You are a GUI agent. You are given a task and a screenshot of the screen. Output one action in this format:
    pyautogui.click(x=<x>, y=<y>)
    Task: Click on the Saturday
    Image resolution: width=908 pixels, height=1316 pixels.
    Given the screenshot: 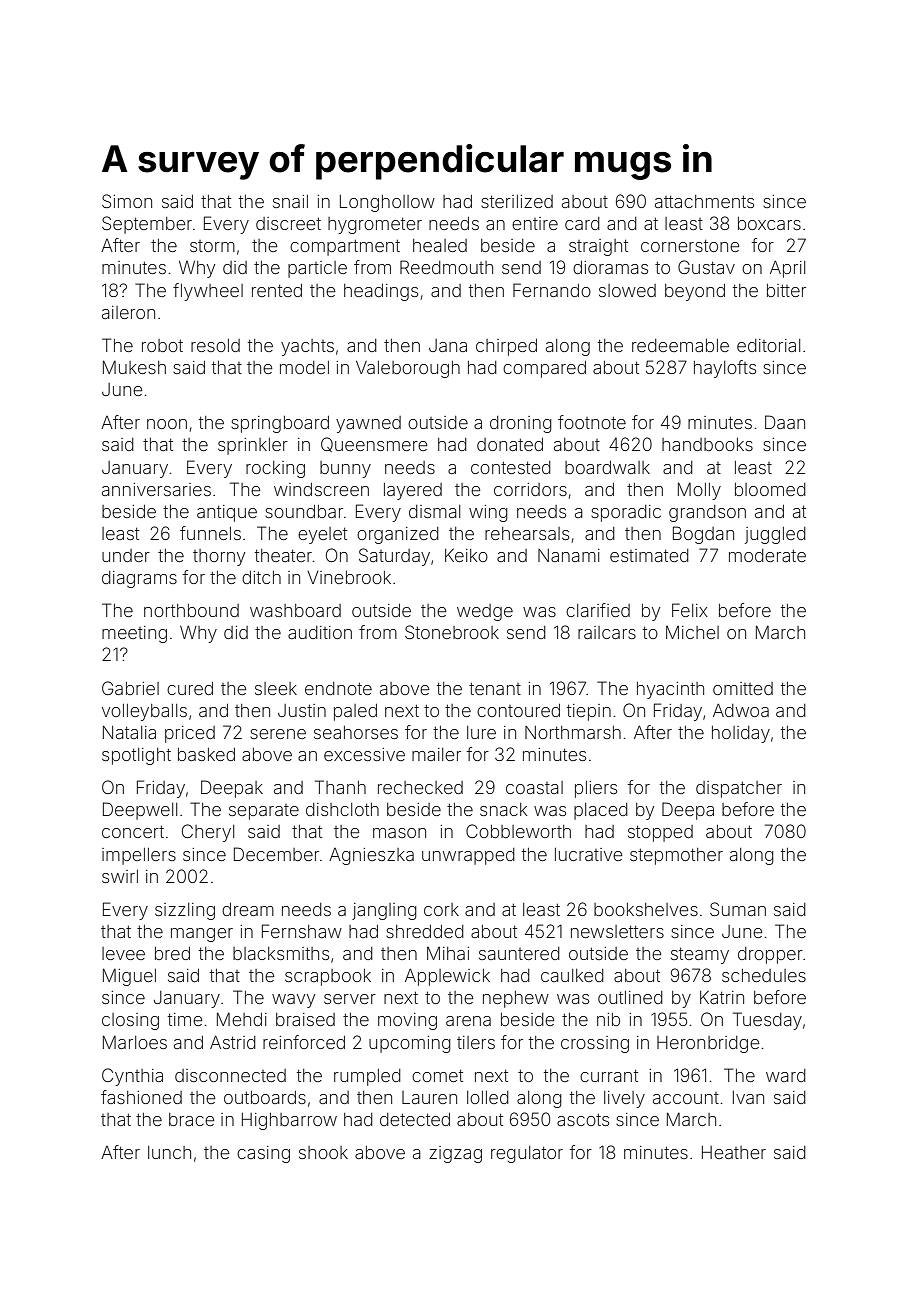 What is the action you would take?
    pyautogui.click(x=394, y=557)
